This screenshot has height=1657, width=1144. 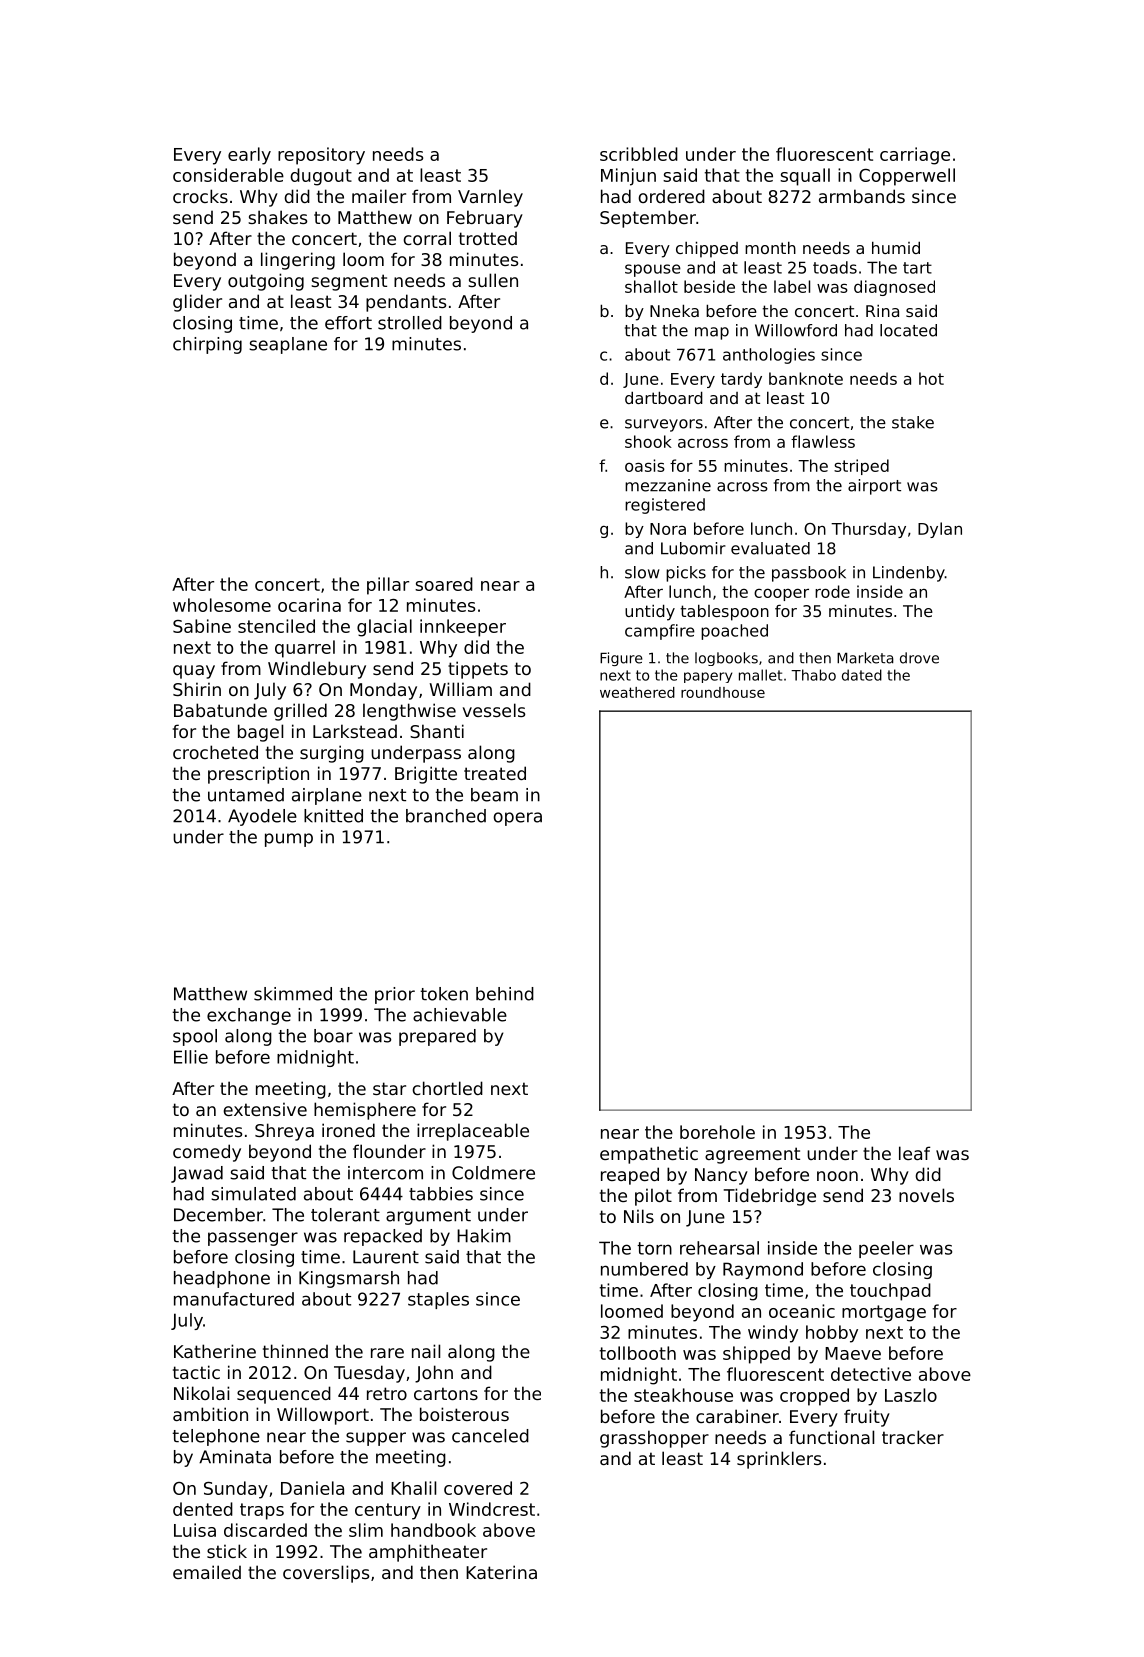 I want to click on Aminata, so click(x=235, y=1457).
